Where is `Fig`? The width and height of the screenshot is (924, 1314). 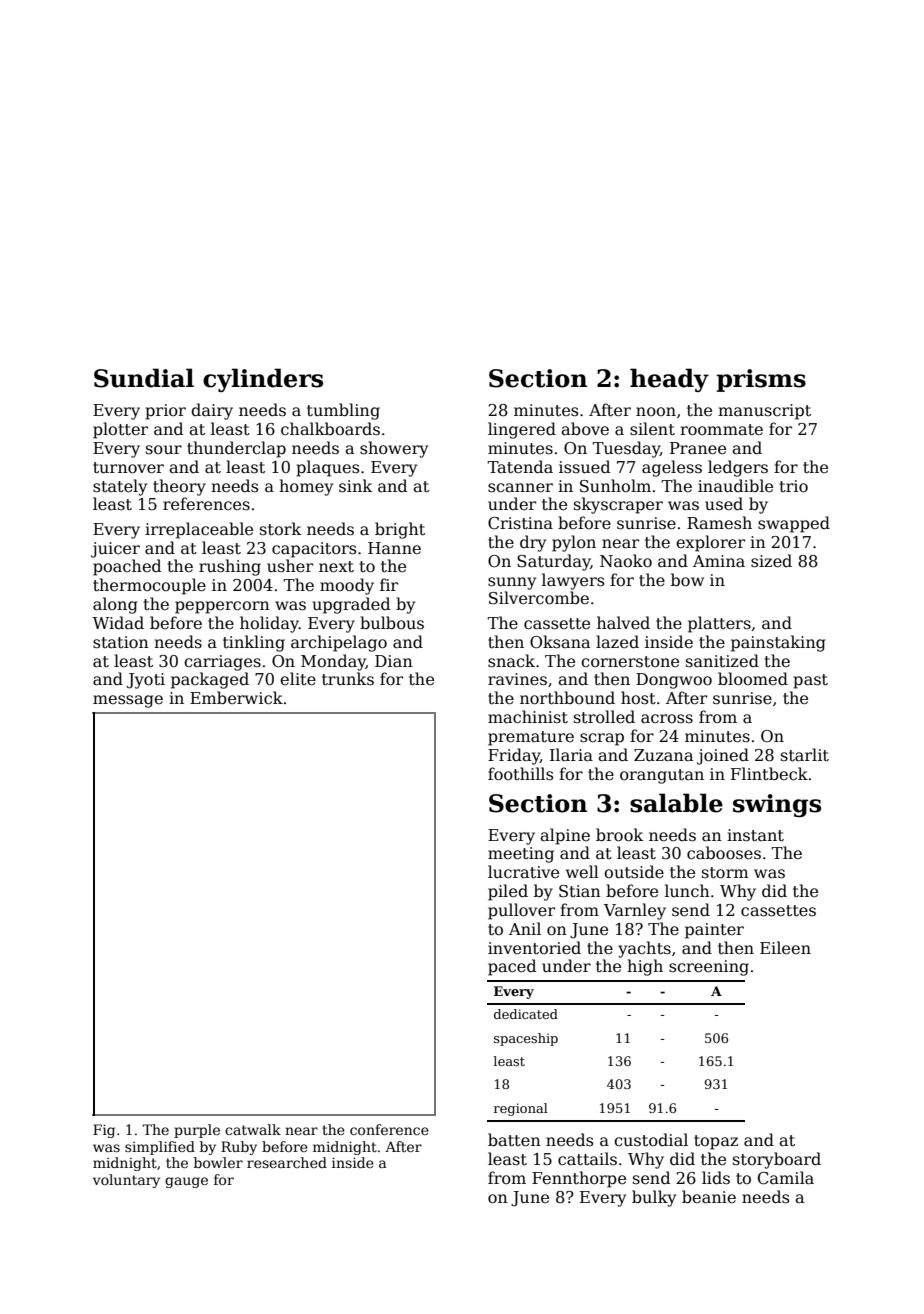
Fig is located at coordinates (104, 1131).
